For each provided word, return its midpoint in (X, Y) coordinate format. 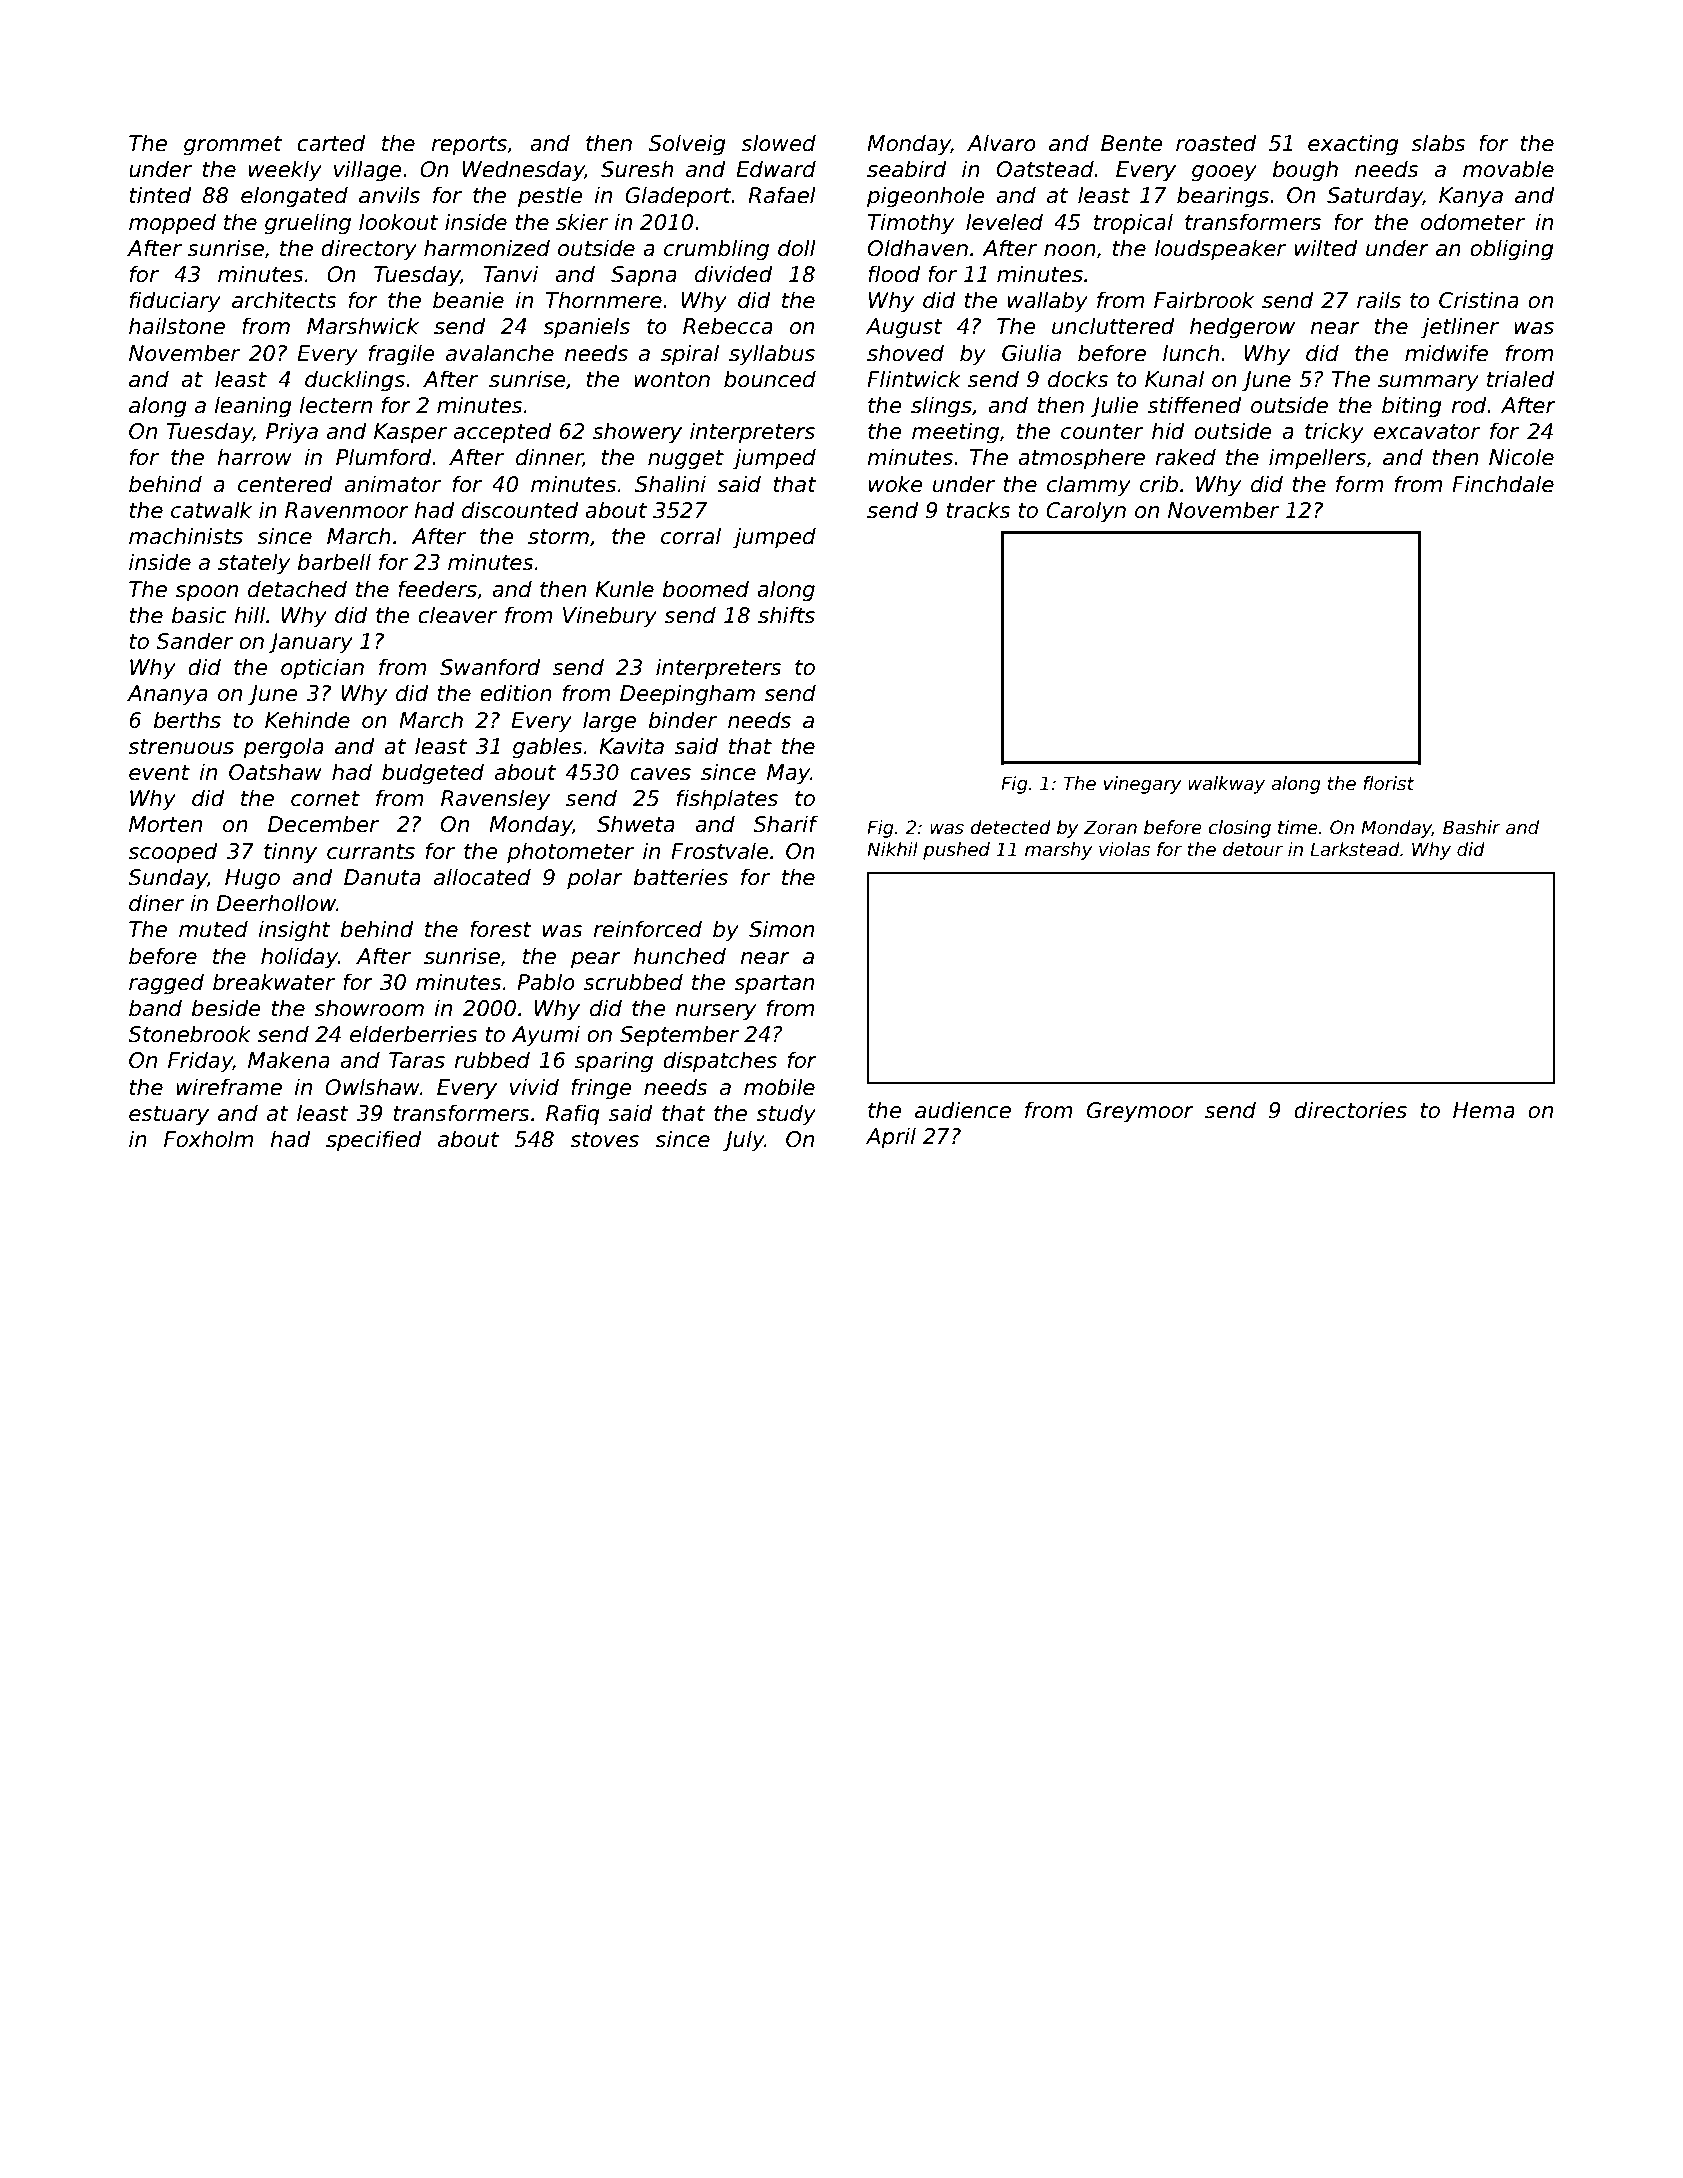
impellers (1317, 459)
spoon (206, 593)
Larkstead (1355, 849)
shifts (786, 615)
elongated (294, 197)
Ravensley (495, 800)
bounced (770, 379)
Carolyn (1086, 512)
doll (797, 248)
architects (284, 300)
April (891, 1138)
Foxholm (208, 1139)
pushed (956, 851)
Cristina (1479, 300)
